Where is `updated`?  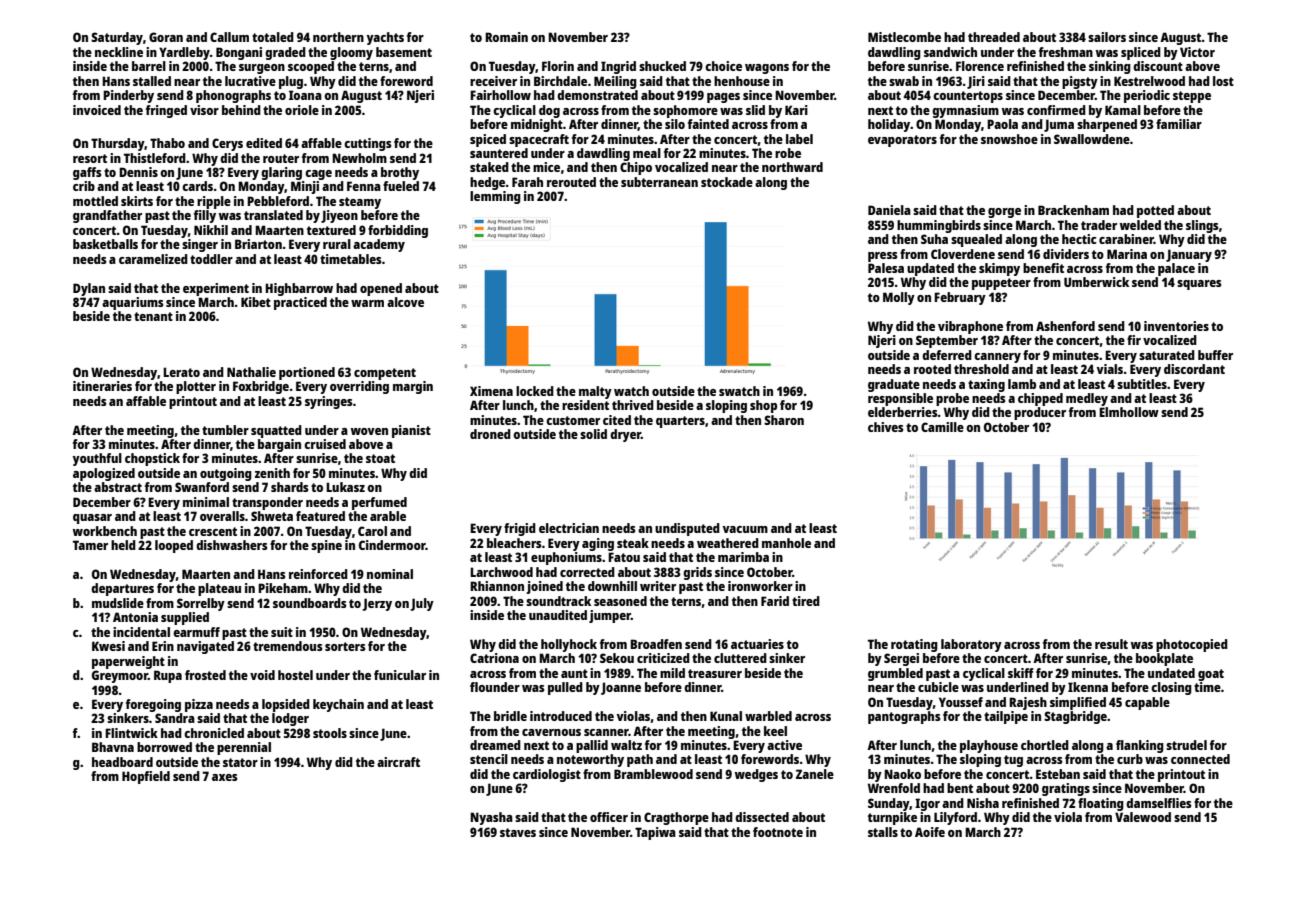 updated is located at coordinates (930, 269).
